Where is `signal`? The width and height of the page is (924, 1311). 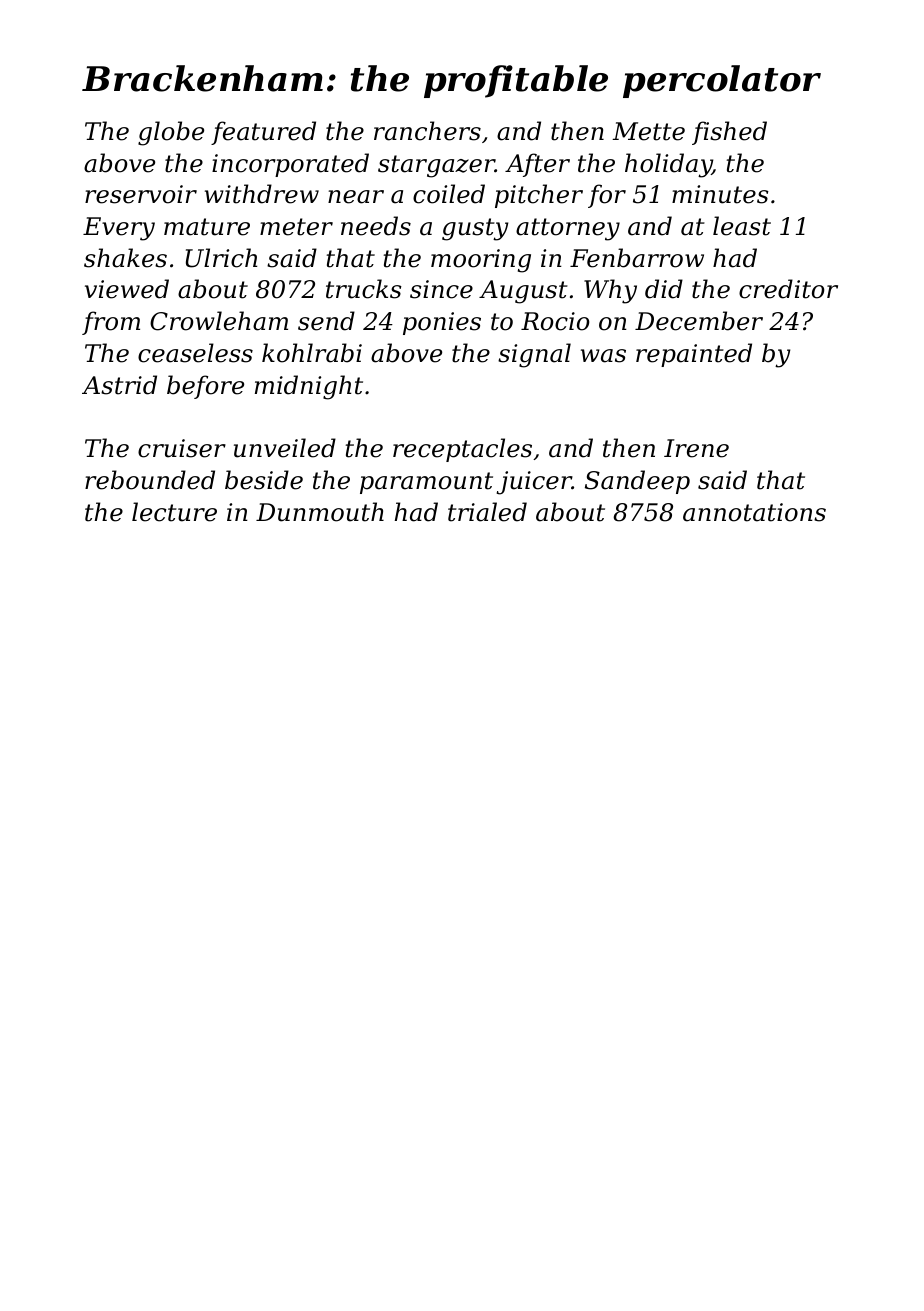
signal is located at coordinates (534, 355).
